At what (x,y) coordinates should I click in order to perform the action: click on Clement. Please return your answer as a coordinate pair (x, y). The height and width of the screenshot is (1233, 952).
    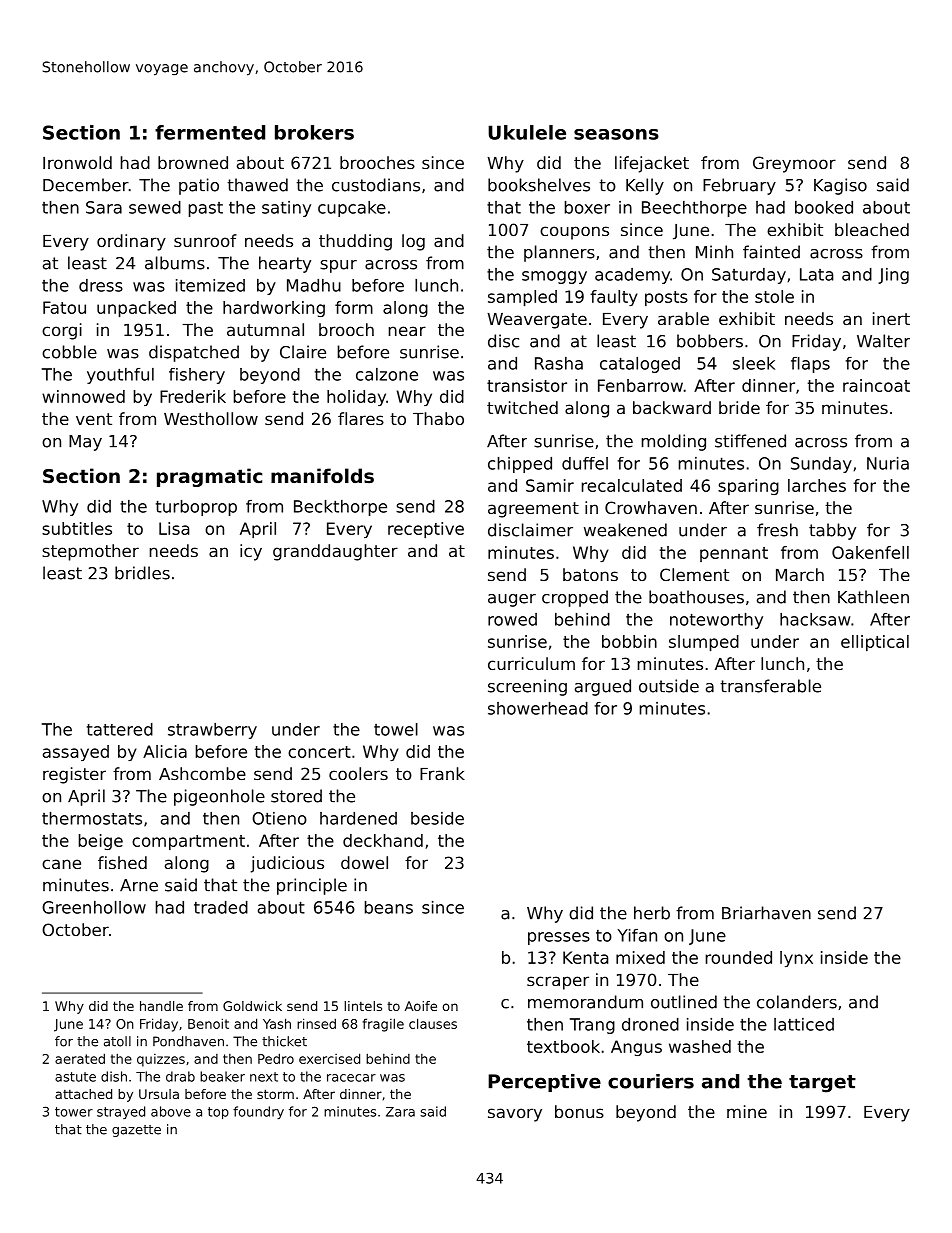
    Looking at the image, I should click on (694, 574).
